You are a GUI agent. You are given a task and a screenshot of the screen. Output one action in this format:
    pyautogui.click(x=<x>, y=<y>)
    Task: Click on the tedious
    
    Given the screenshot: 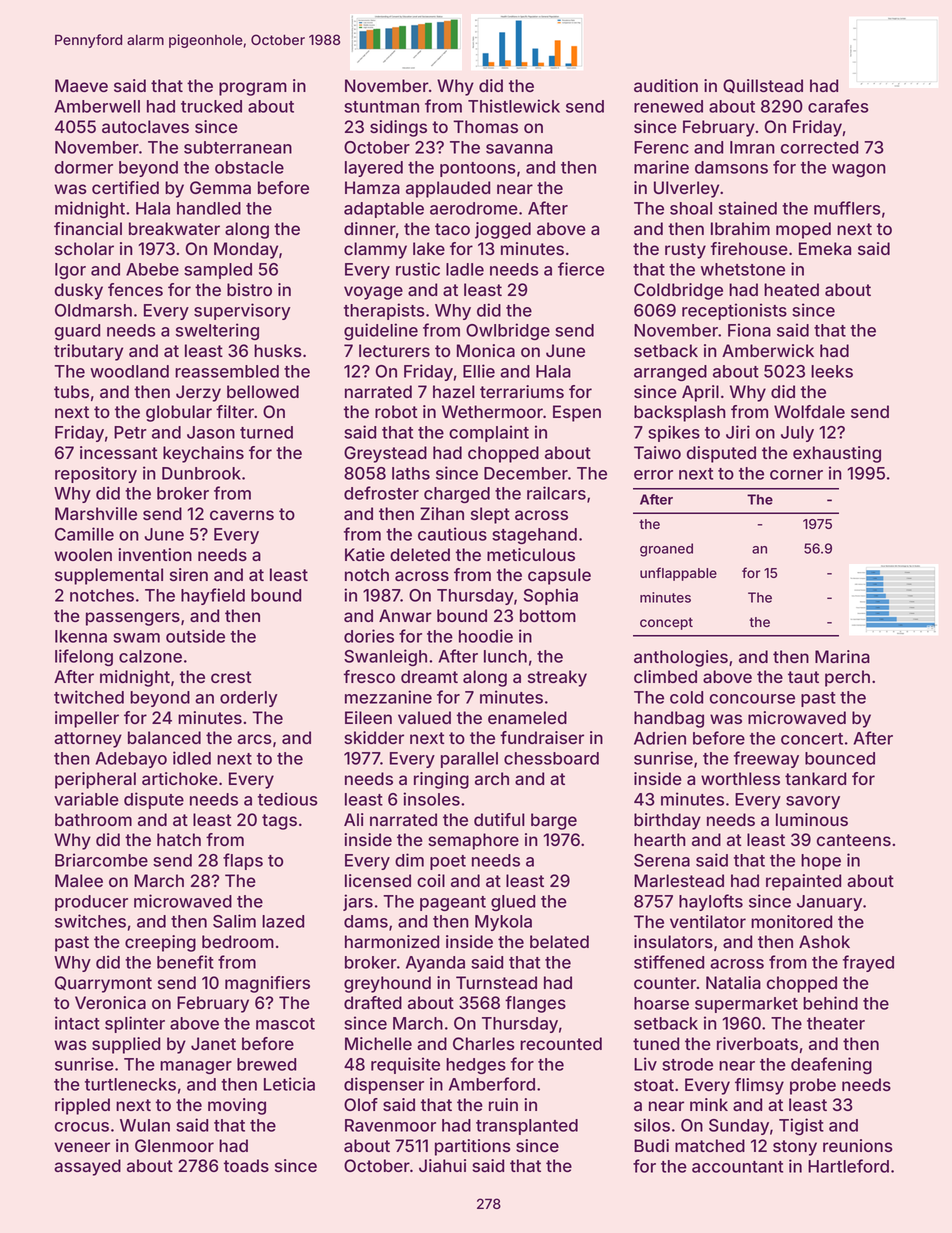 What is the action you would take?
    pyautogui.click(x=288, y=799)
